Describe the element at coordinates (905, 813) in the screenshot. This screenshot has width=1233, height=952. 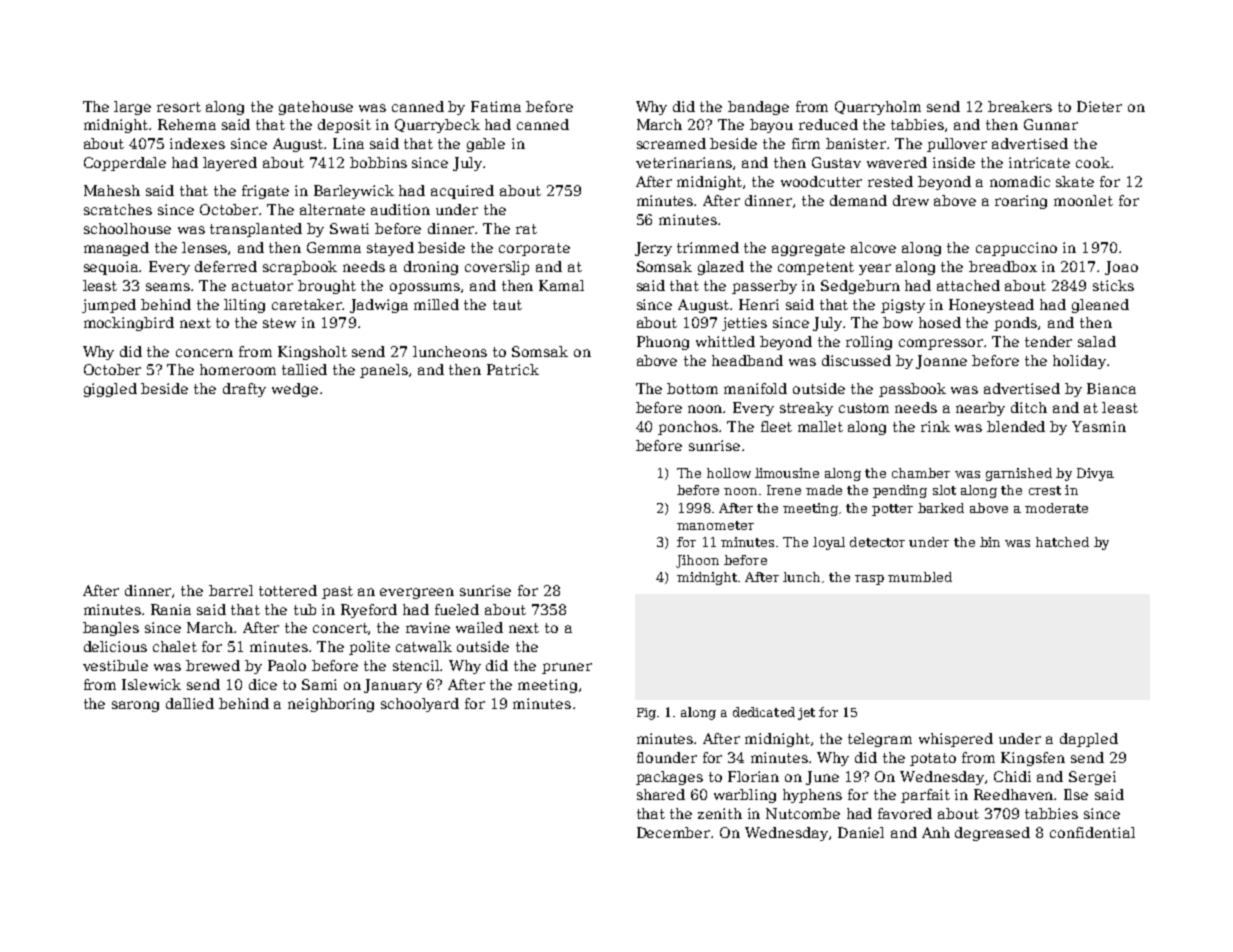
I see `favored` at that location.
